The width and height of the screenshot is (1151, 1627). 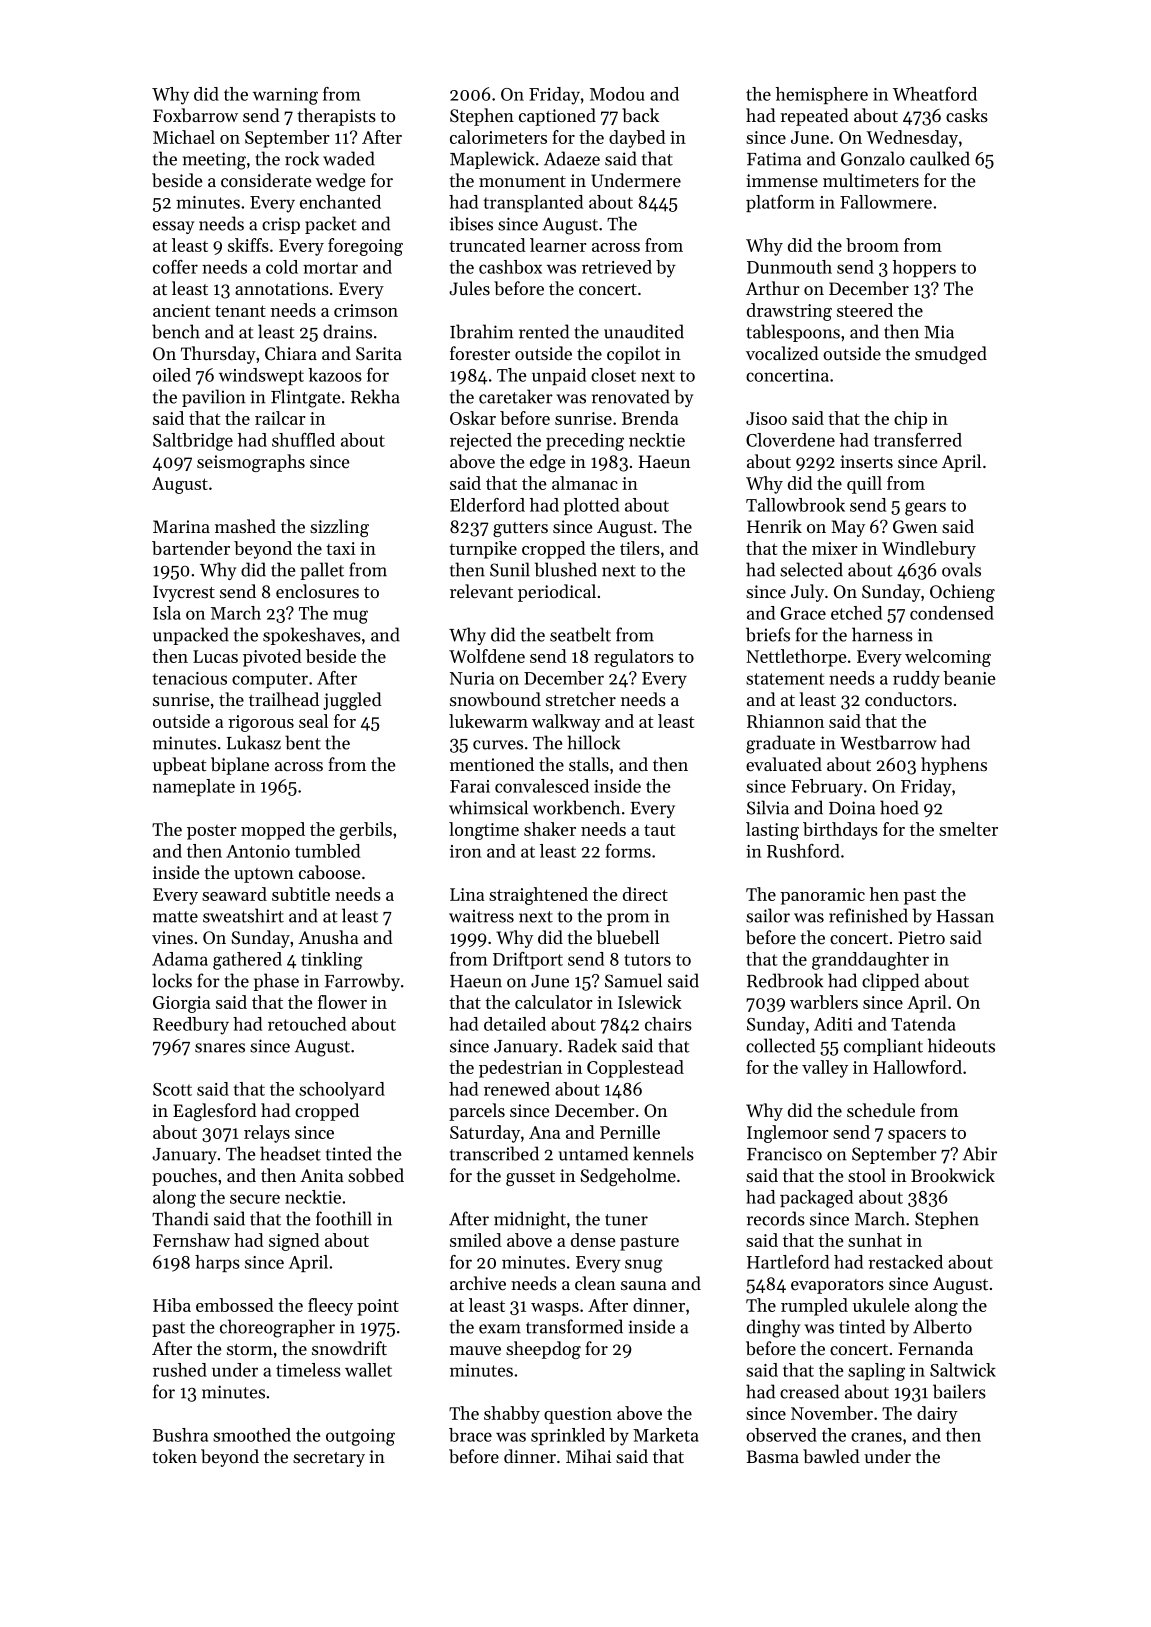 What do you see at coordinates (267, 1134) in the screenshot?
I see `relays` at bounding box center [267, 1134].
